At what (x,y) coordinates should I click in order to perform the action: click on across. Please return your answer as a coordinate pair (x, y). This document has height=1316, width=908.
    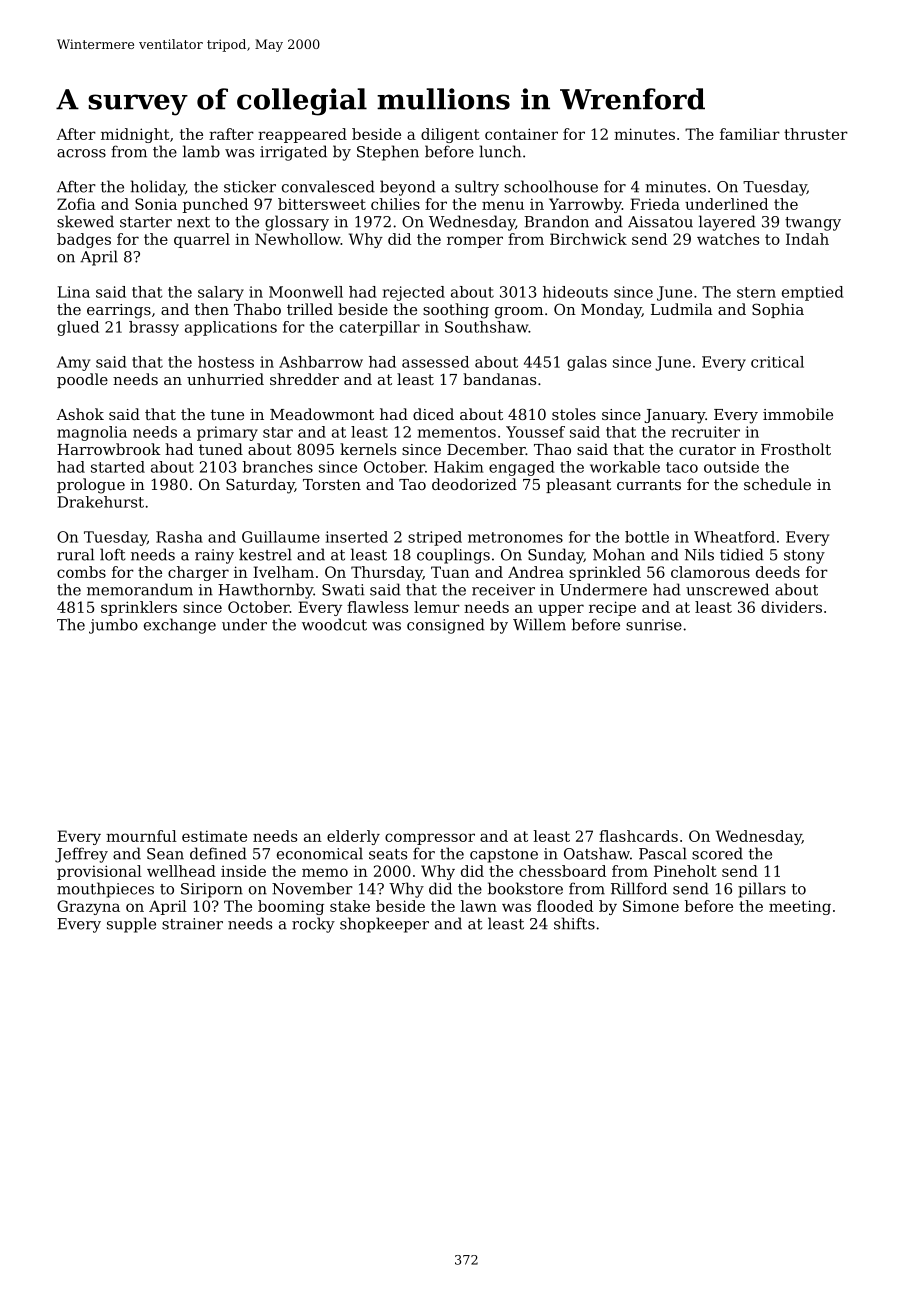
    Looking at the image, I should click on (81, 153).
